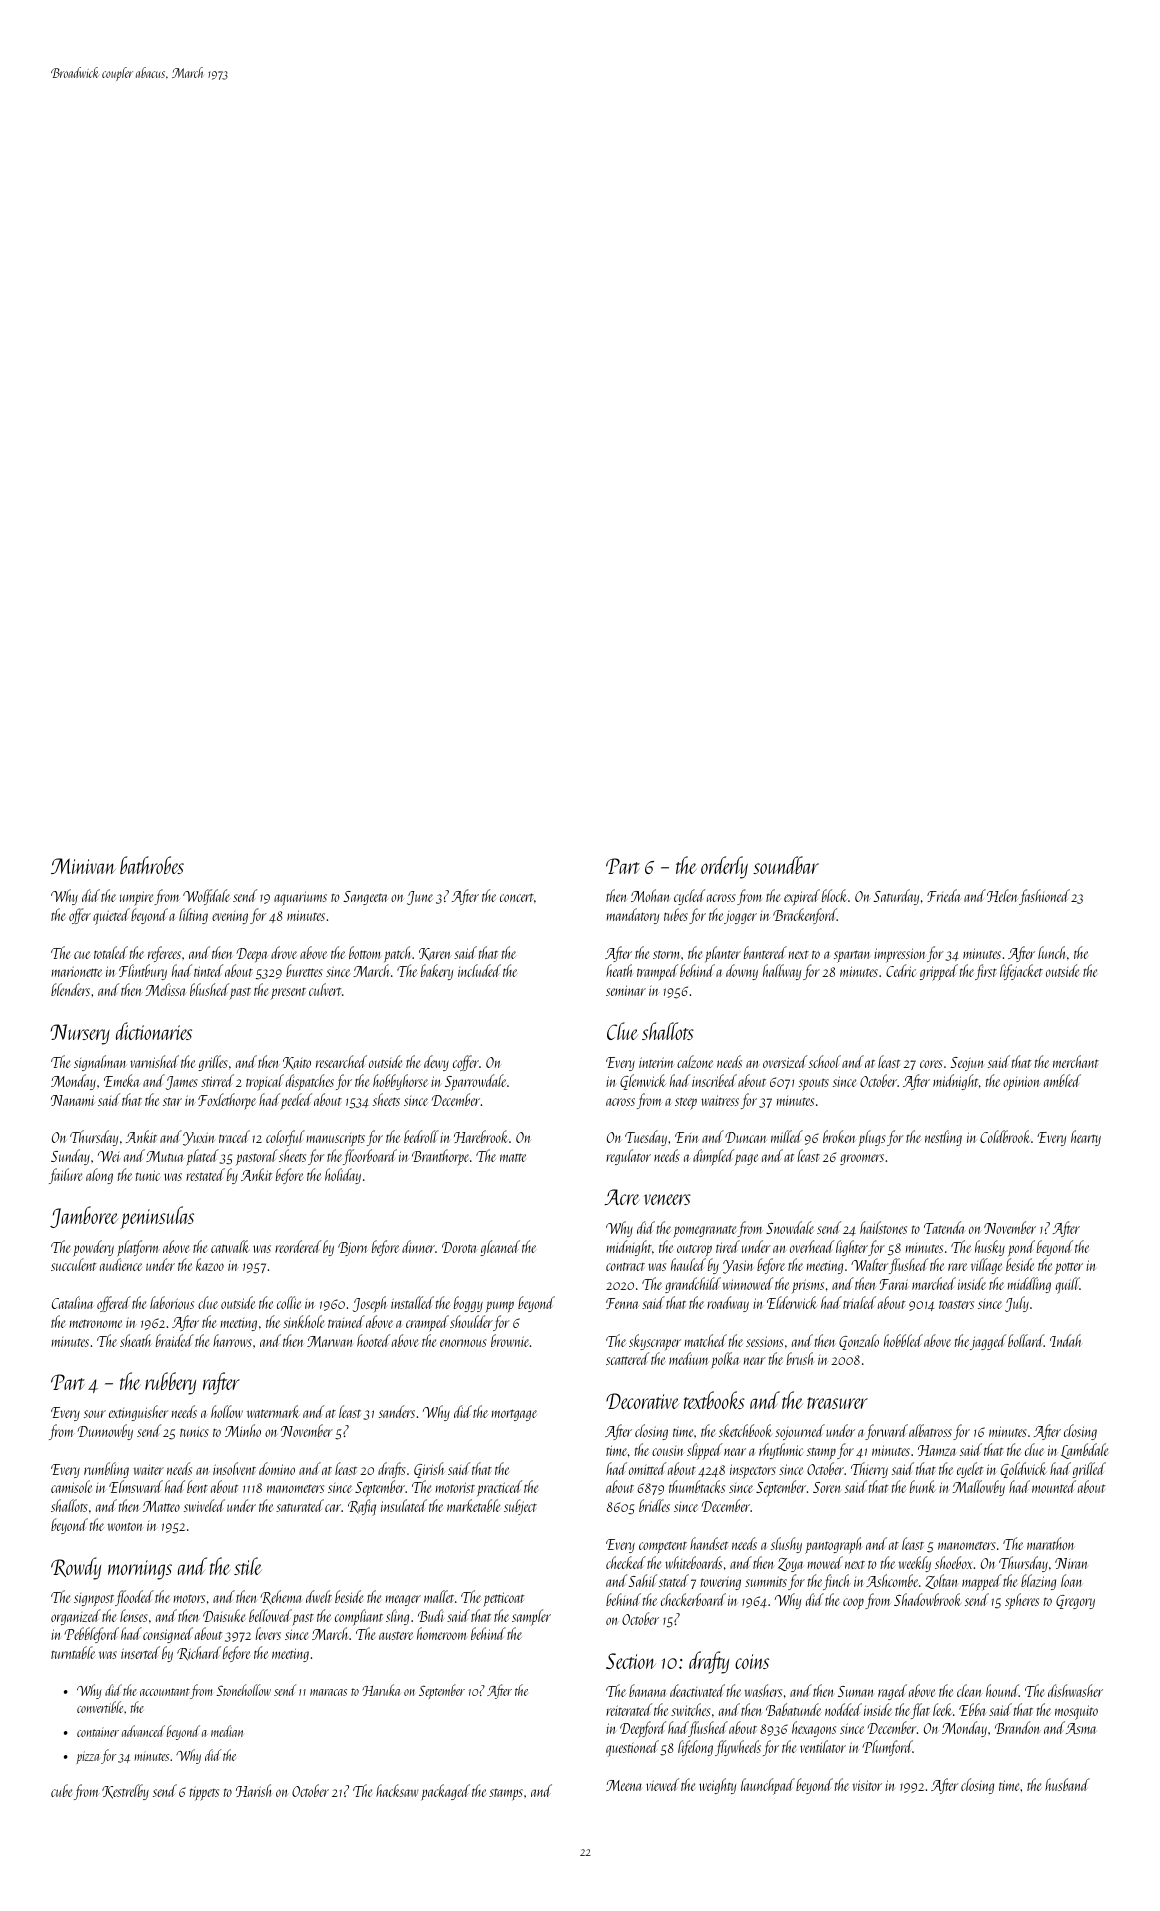 Image resolution: width=1160 pixels, height=1911 pixels. I want to click on concert, so click(517, 897).
